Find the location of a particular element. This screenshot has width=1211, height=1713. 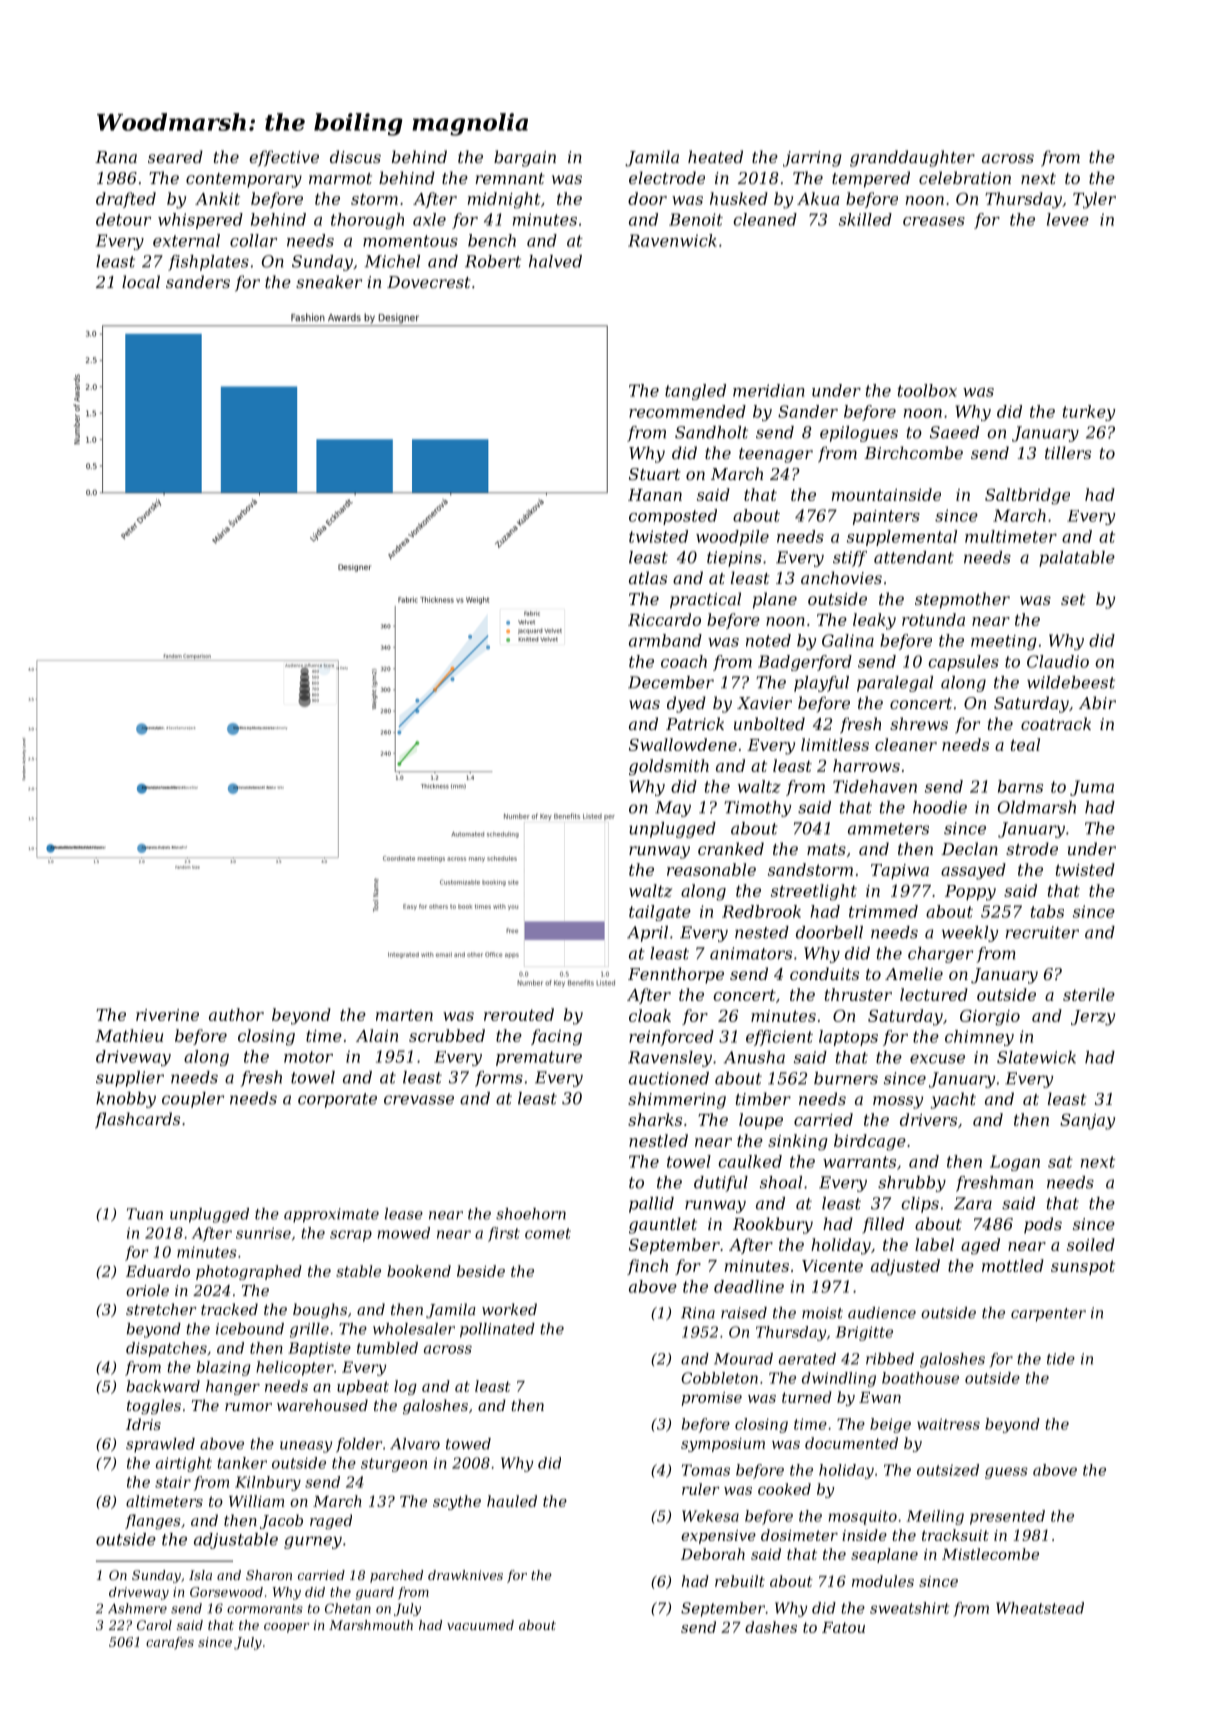

levee is located at coordinates (1068, 219).
